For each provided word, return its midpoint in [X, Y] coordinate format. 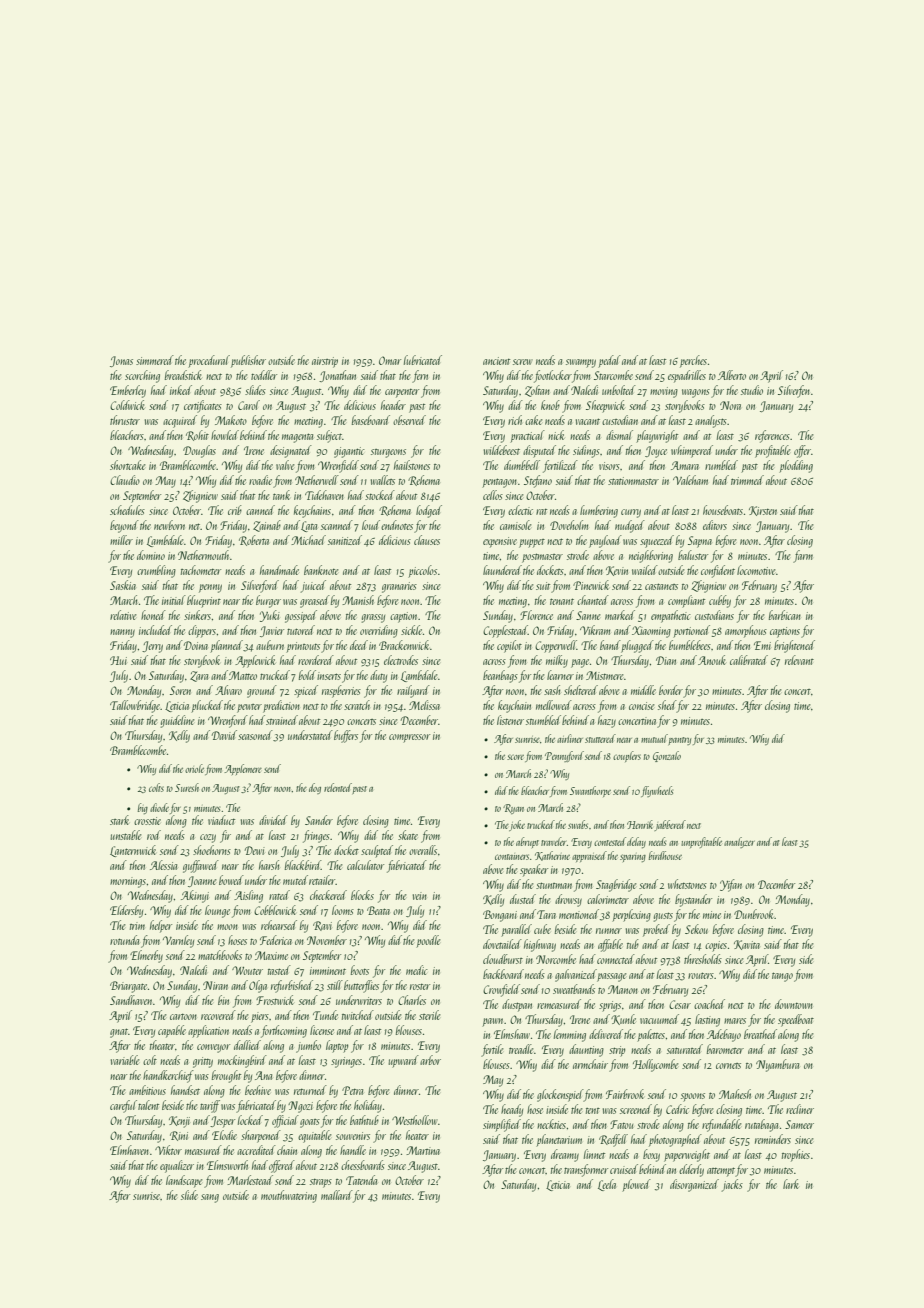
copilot [509, 646]
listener [510, 720]
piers [260, 1017]
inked [181, 390]
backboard [503, 974]
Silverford [260, 586]
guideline [177, 721]
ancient [496, 361]
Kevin [617, 571]
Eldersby [126, 911]
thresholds [703, 959]
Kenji [179, 1122]
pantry [679, 741]
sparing [633, 858]
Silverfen [794, 391]
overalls [423, 850]
